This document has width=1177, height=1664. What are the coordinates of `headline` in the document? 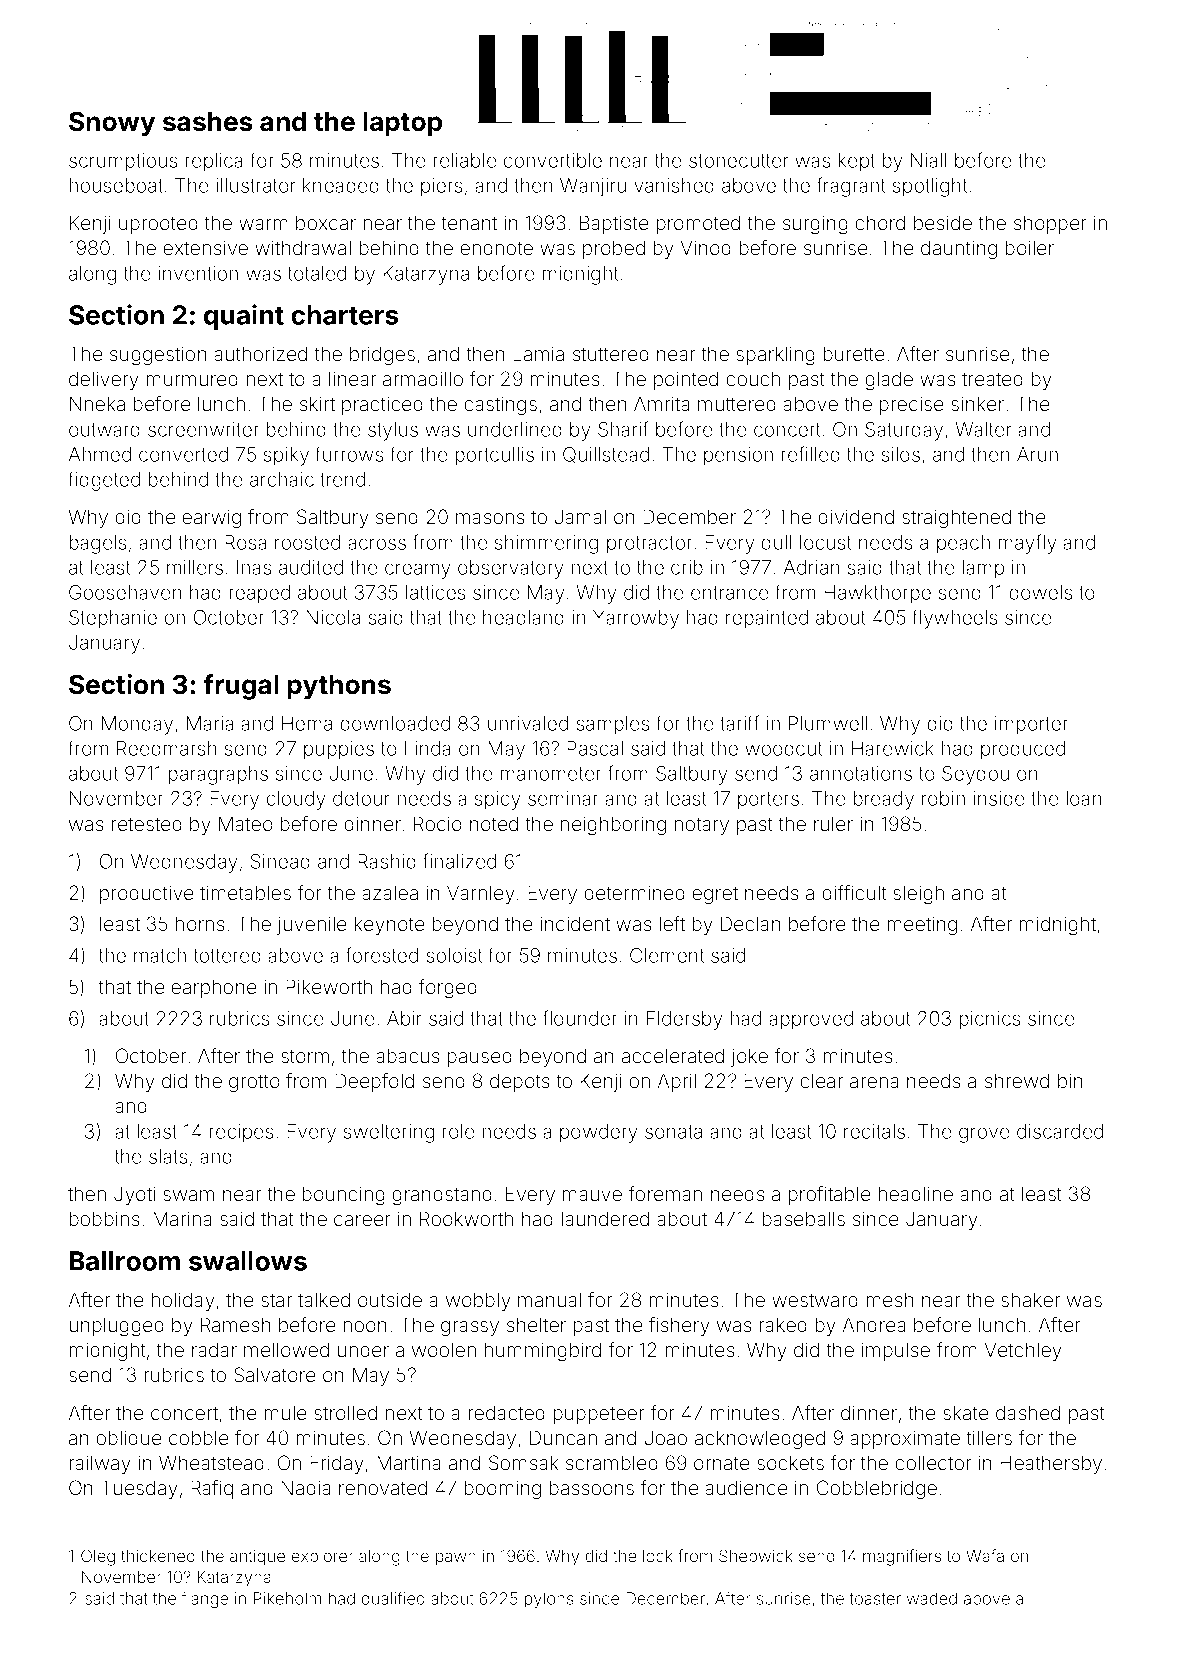 It's located at (916, 1193).
